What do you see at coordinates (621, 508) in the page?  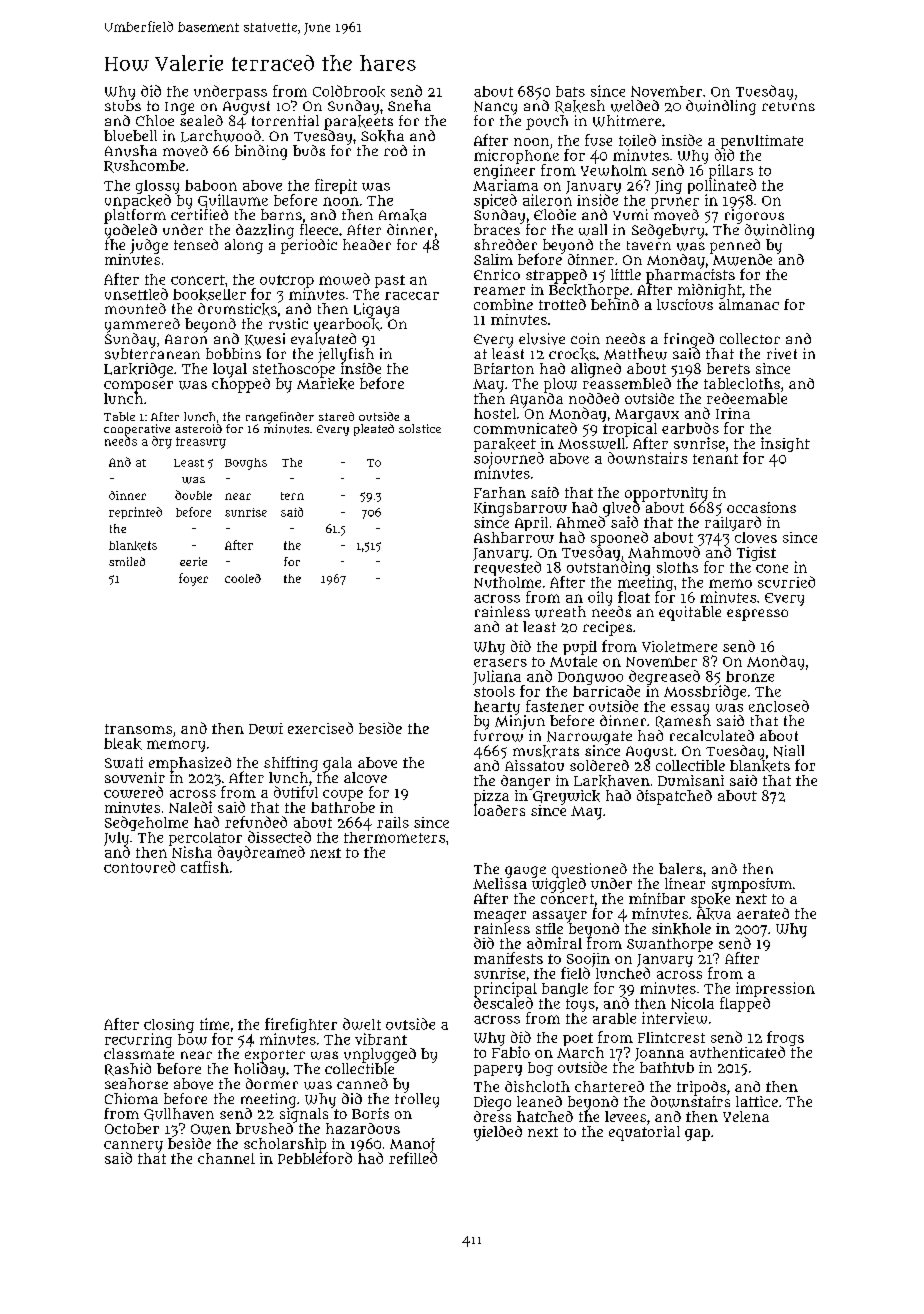 I see `glued` at bounding box center [621, 508].
